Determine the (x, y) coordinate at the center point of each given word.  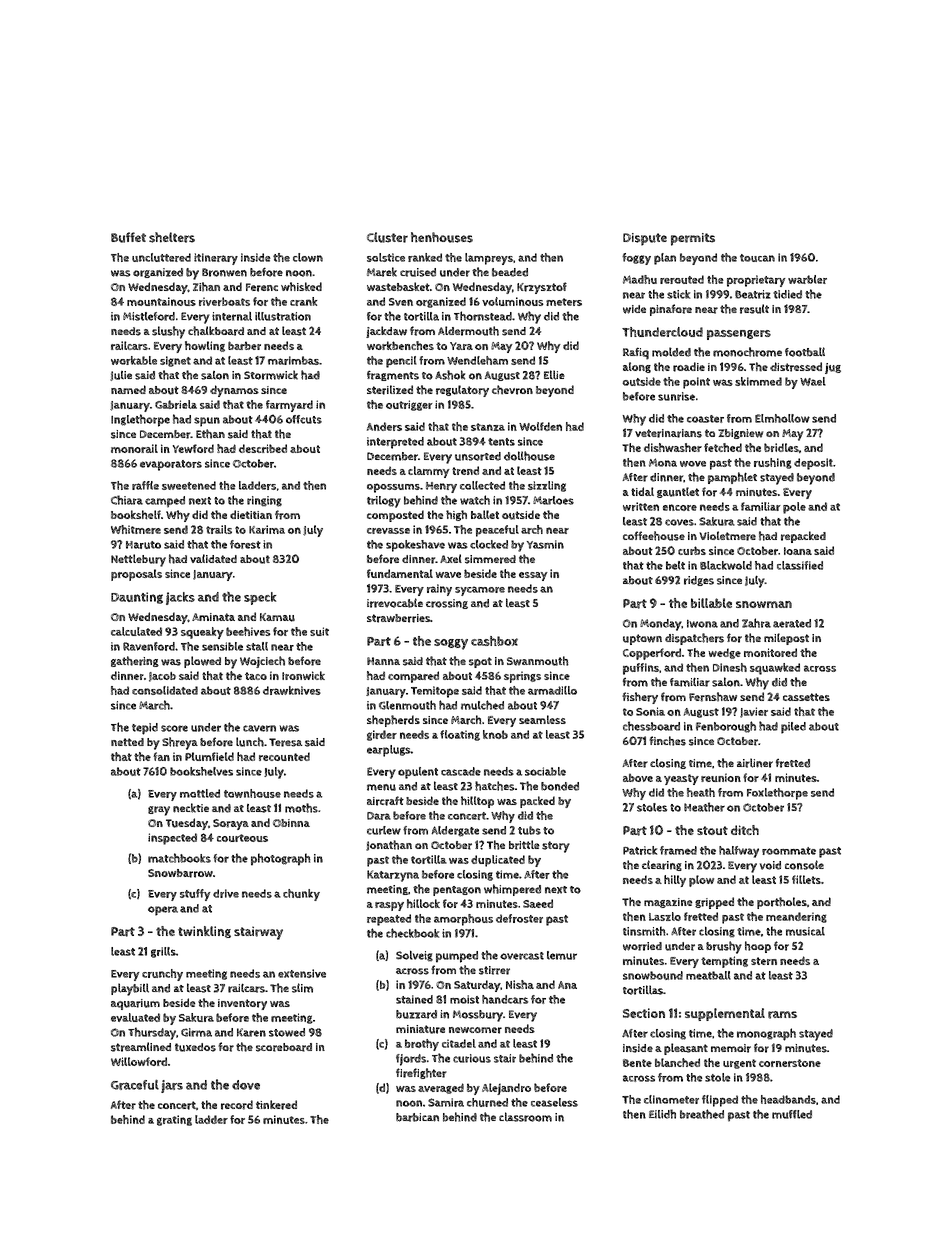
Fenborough (726, 727)
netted (127, 742)
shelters (172, 237)
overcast (522, 956)
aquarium (135, 1004)
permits (693, 239)
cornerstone (790, 1063)
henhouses (442, 237)
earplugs (389, 751)
